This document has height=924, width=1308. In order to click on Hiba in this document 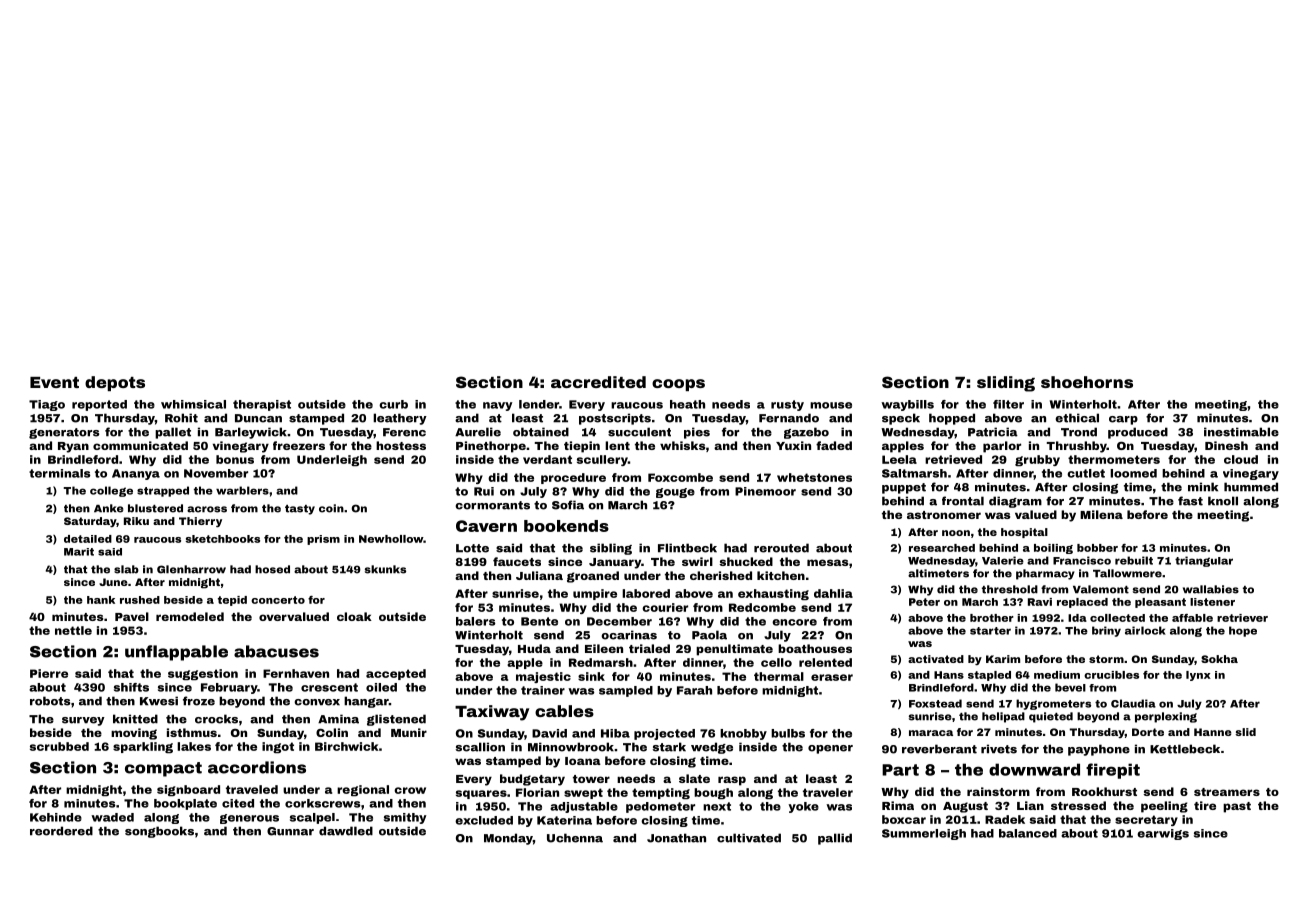, I will do `click(615, 733)`.
